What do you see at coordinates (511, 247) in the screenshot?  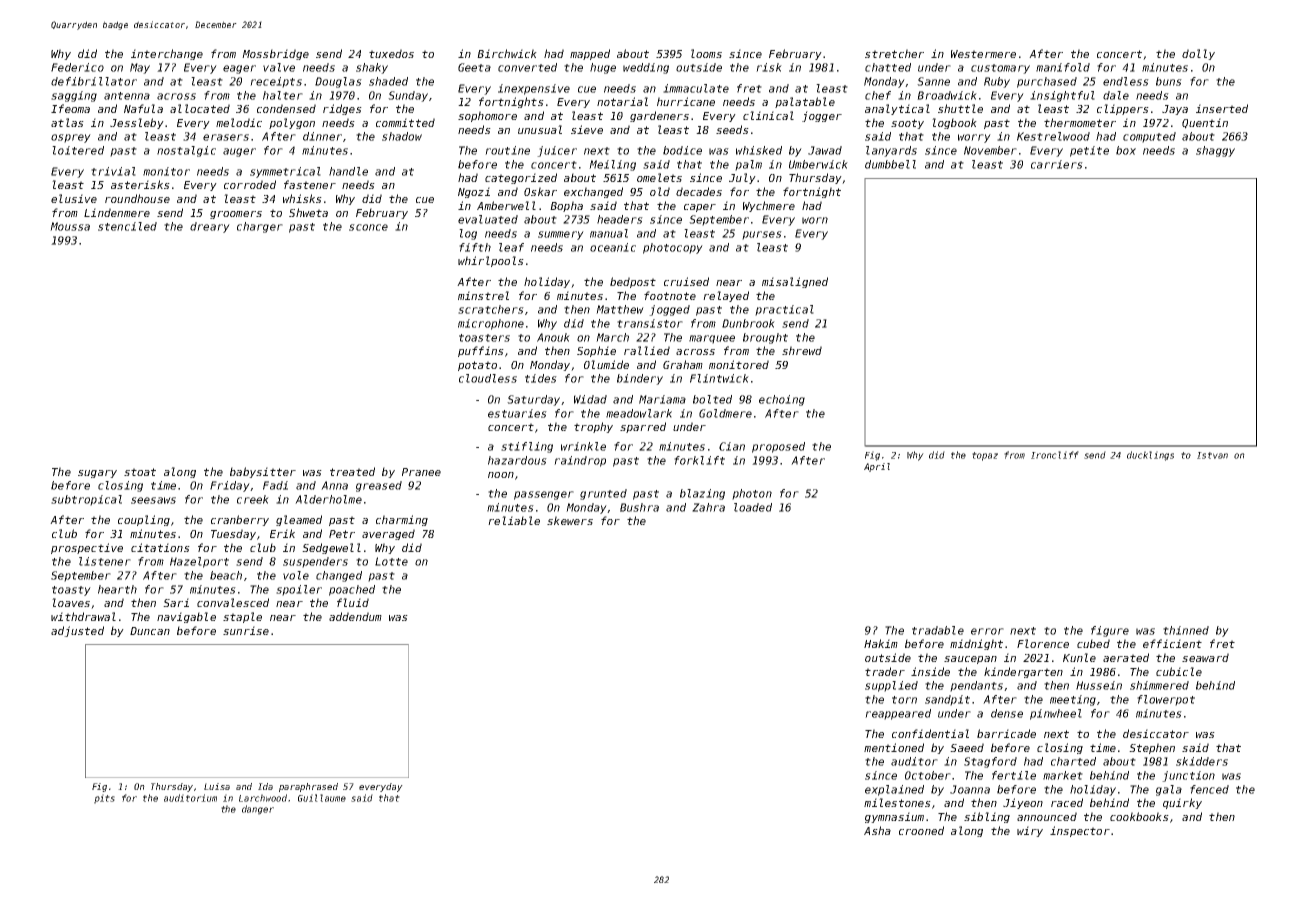 I see `leaf` at bounding box center [511, 247].
